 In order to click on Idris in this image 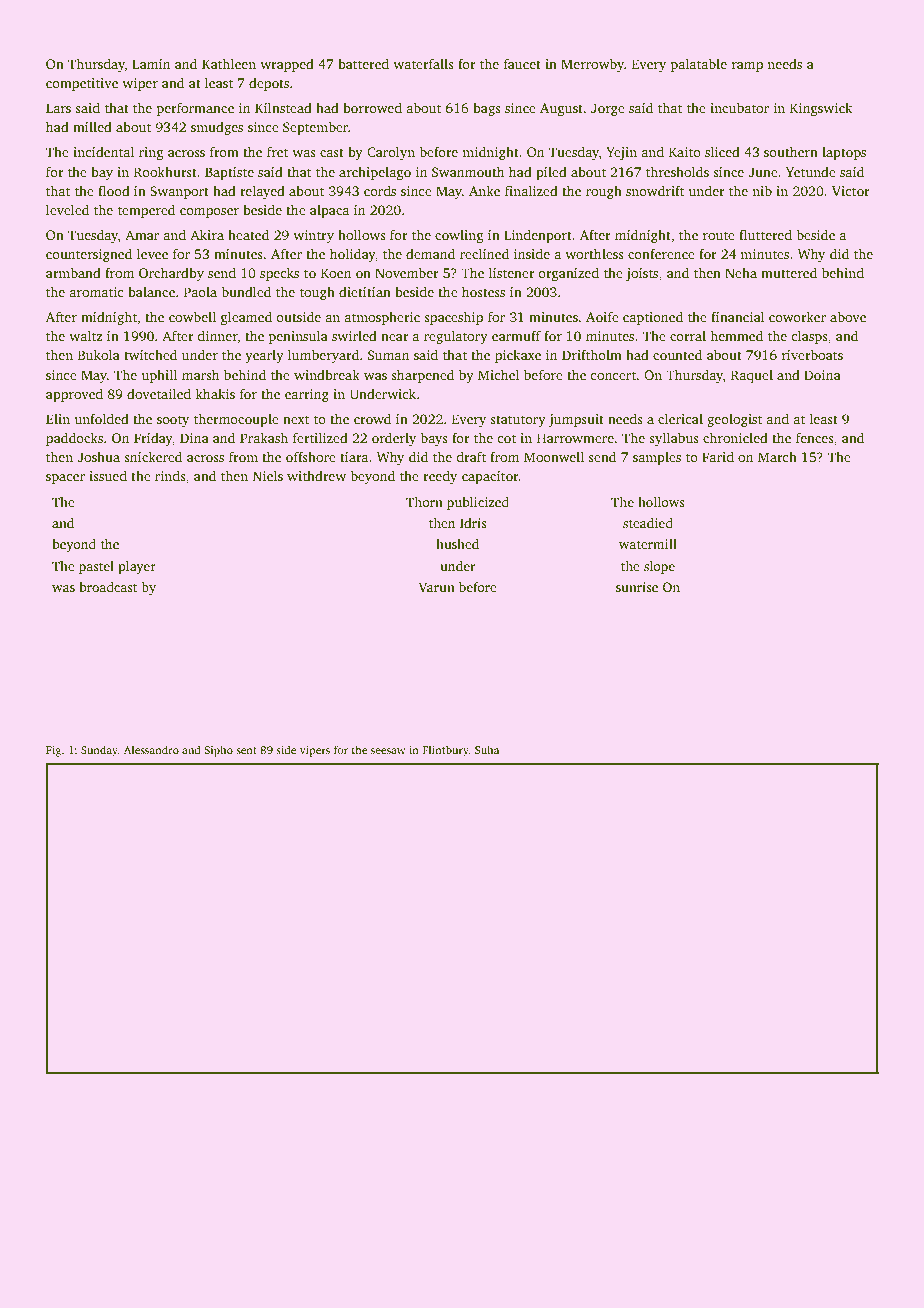, I will do `click(473, 523)`.
